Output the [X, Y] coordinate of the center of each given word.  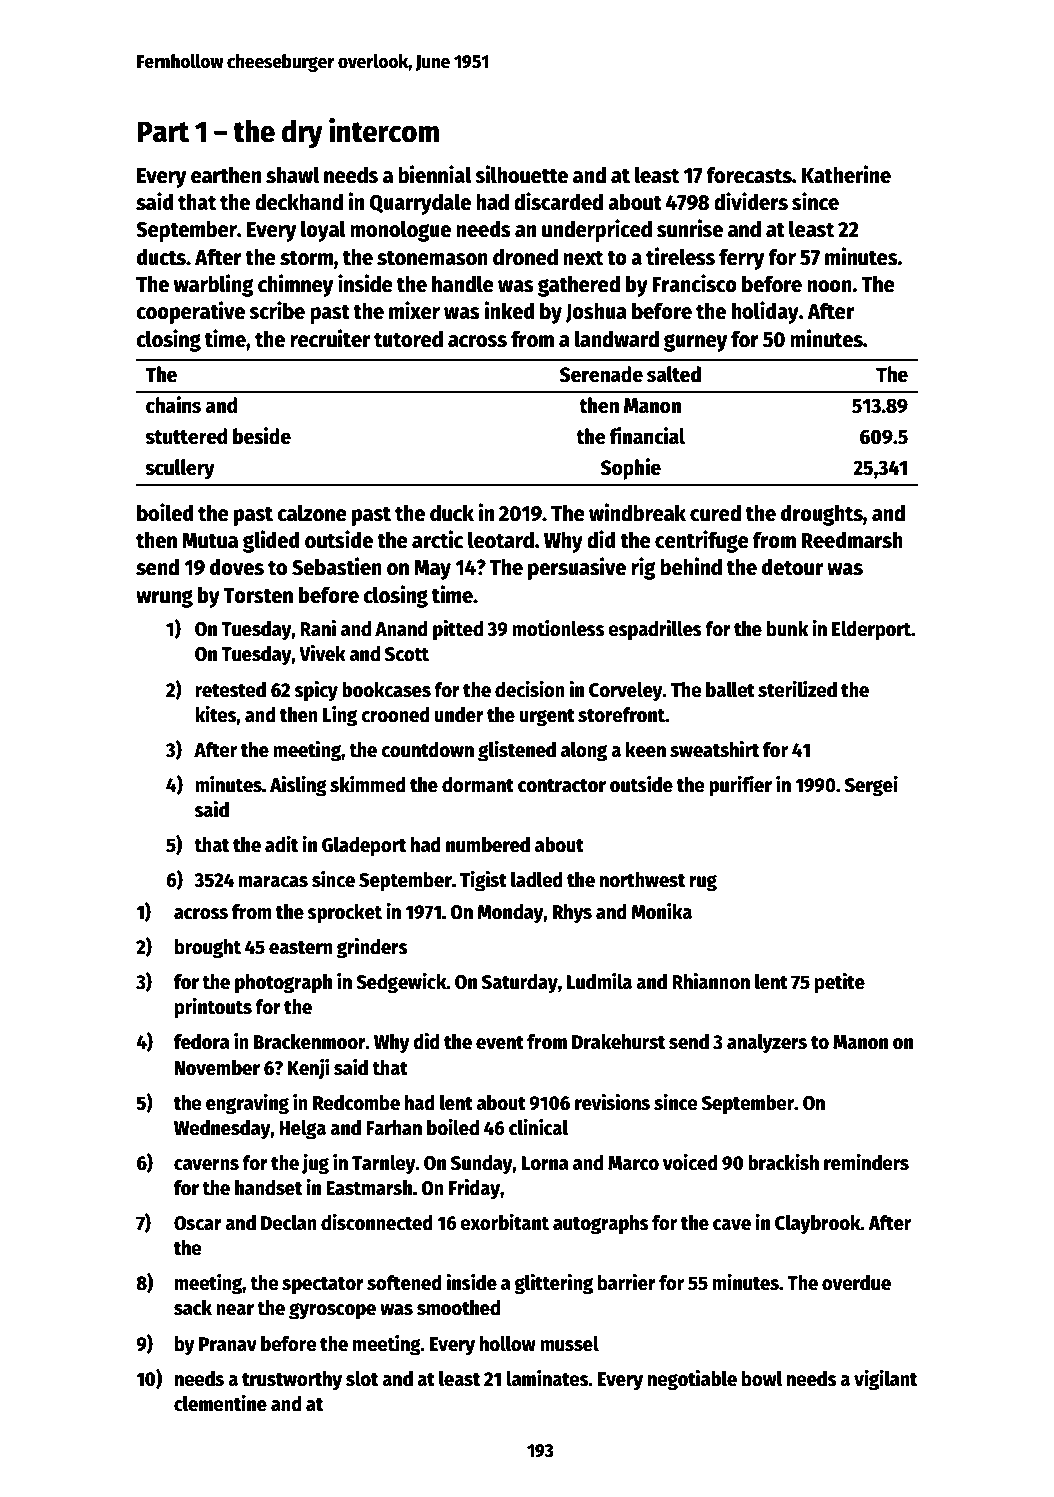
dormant [478, 785]
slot [362, 1379]
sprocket [345, 914]
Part [163, 132]
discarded [558, 201]
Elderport [871, 631]
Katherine [846, 174]
